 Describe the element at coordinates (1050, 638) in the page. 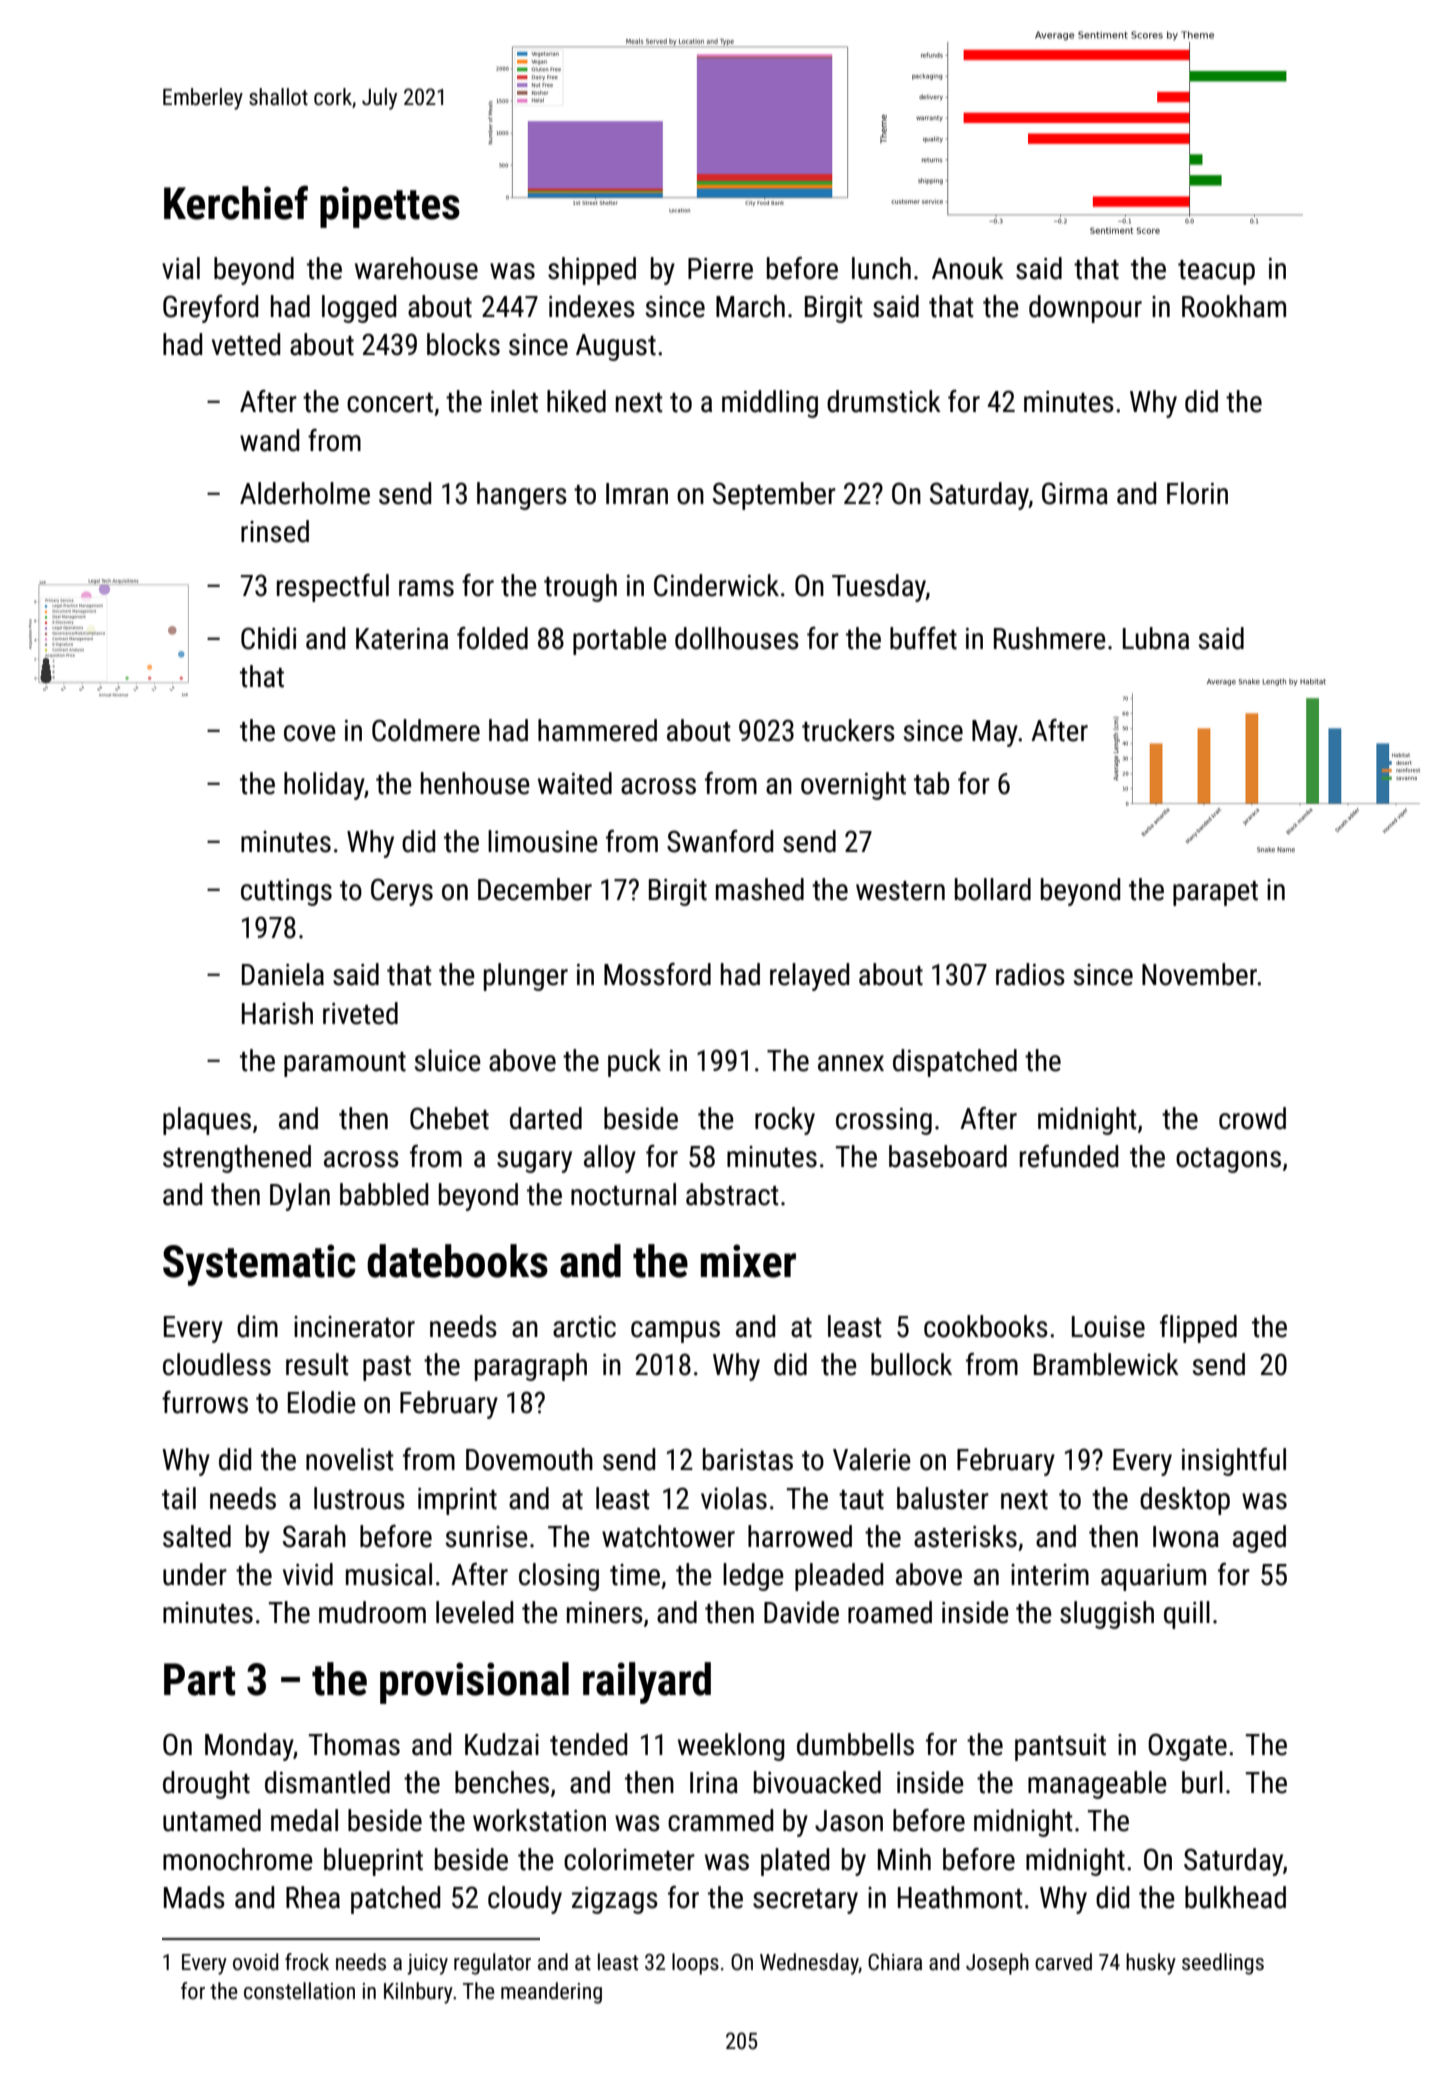

I see `Rushmere` at that location.
